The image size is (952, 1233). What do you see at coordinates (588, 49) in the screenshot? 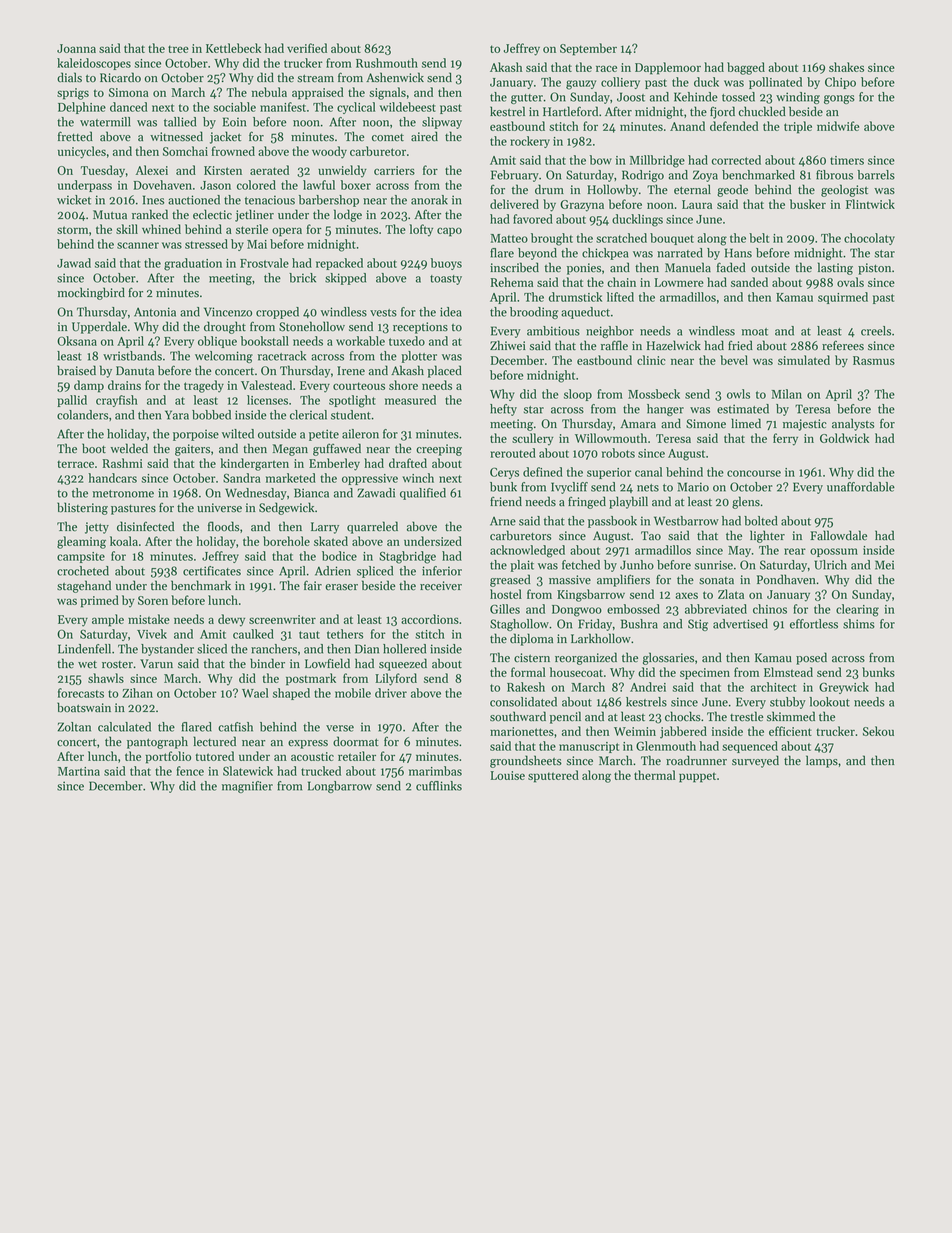
I see `September` at bounding box center [588, 49].
